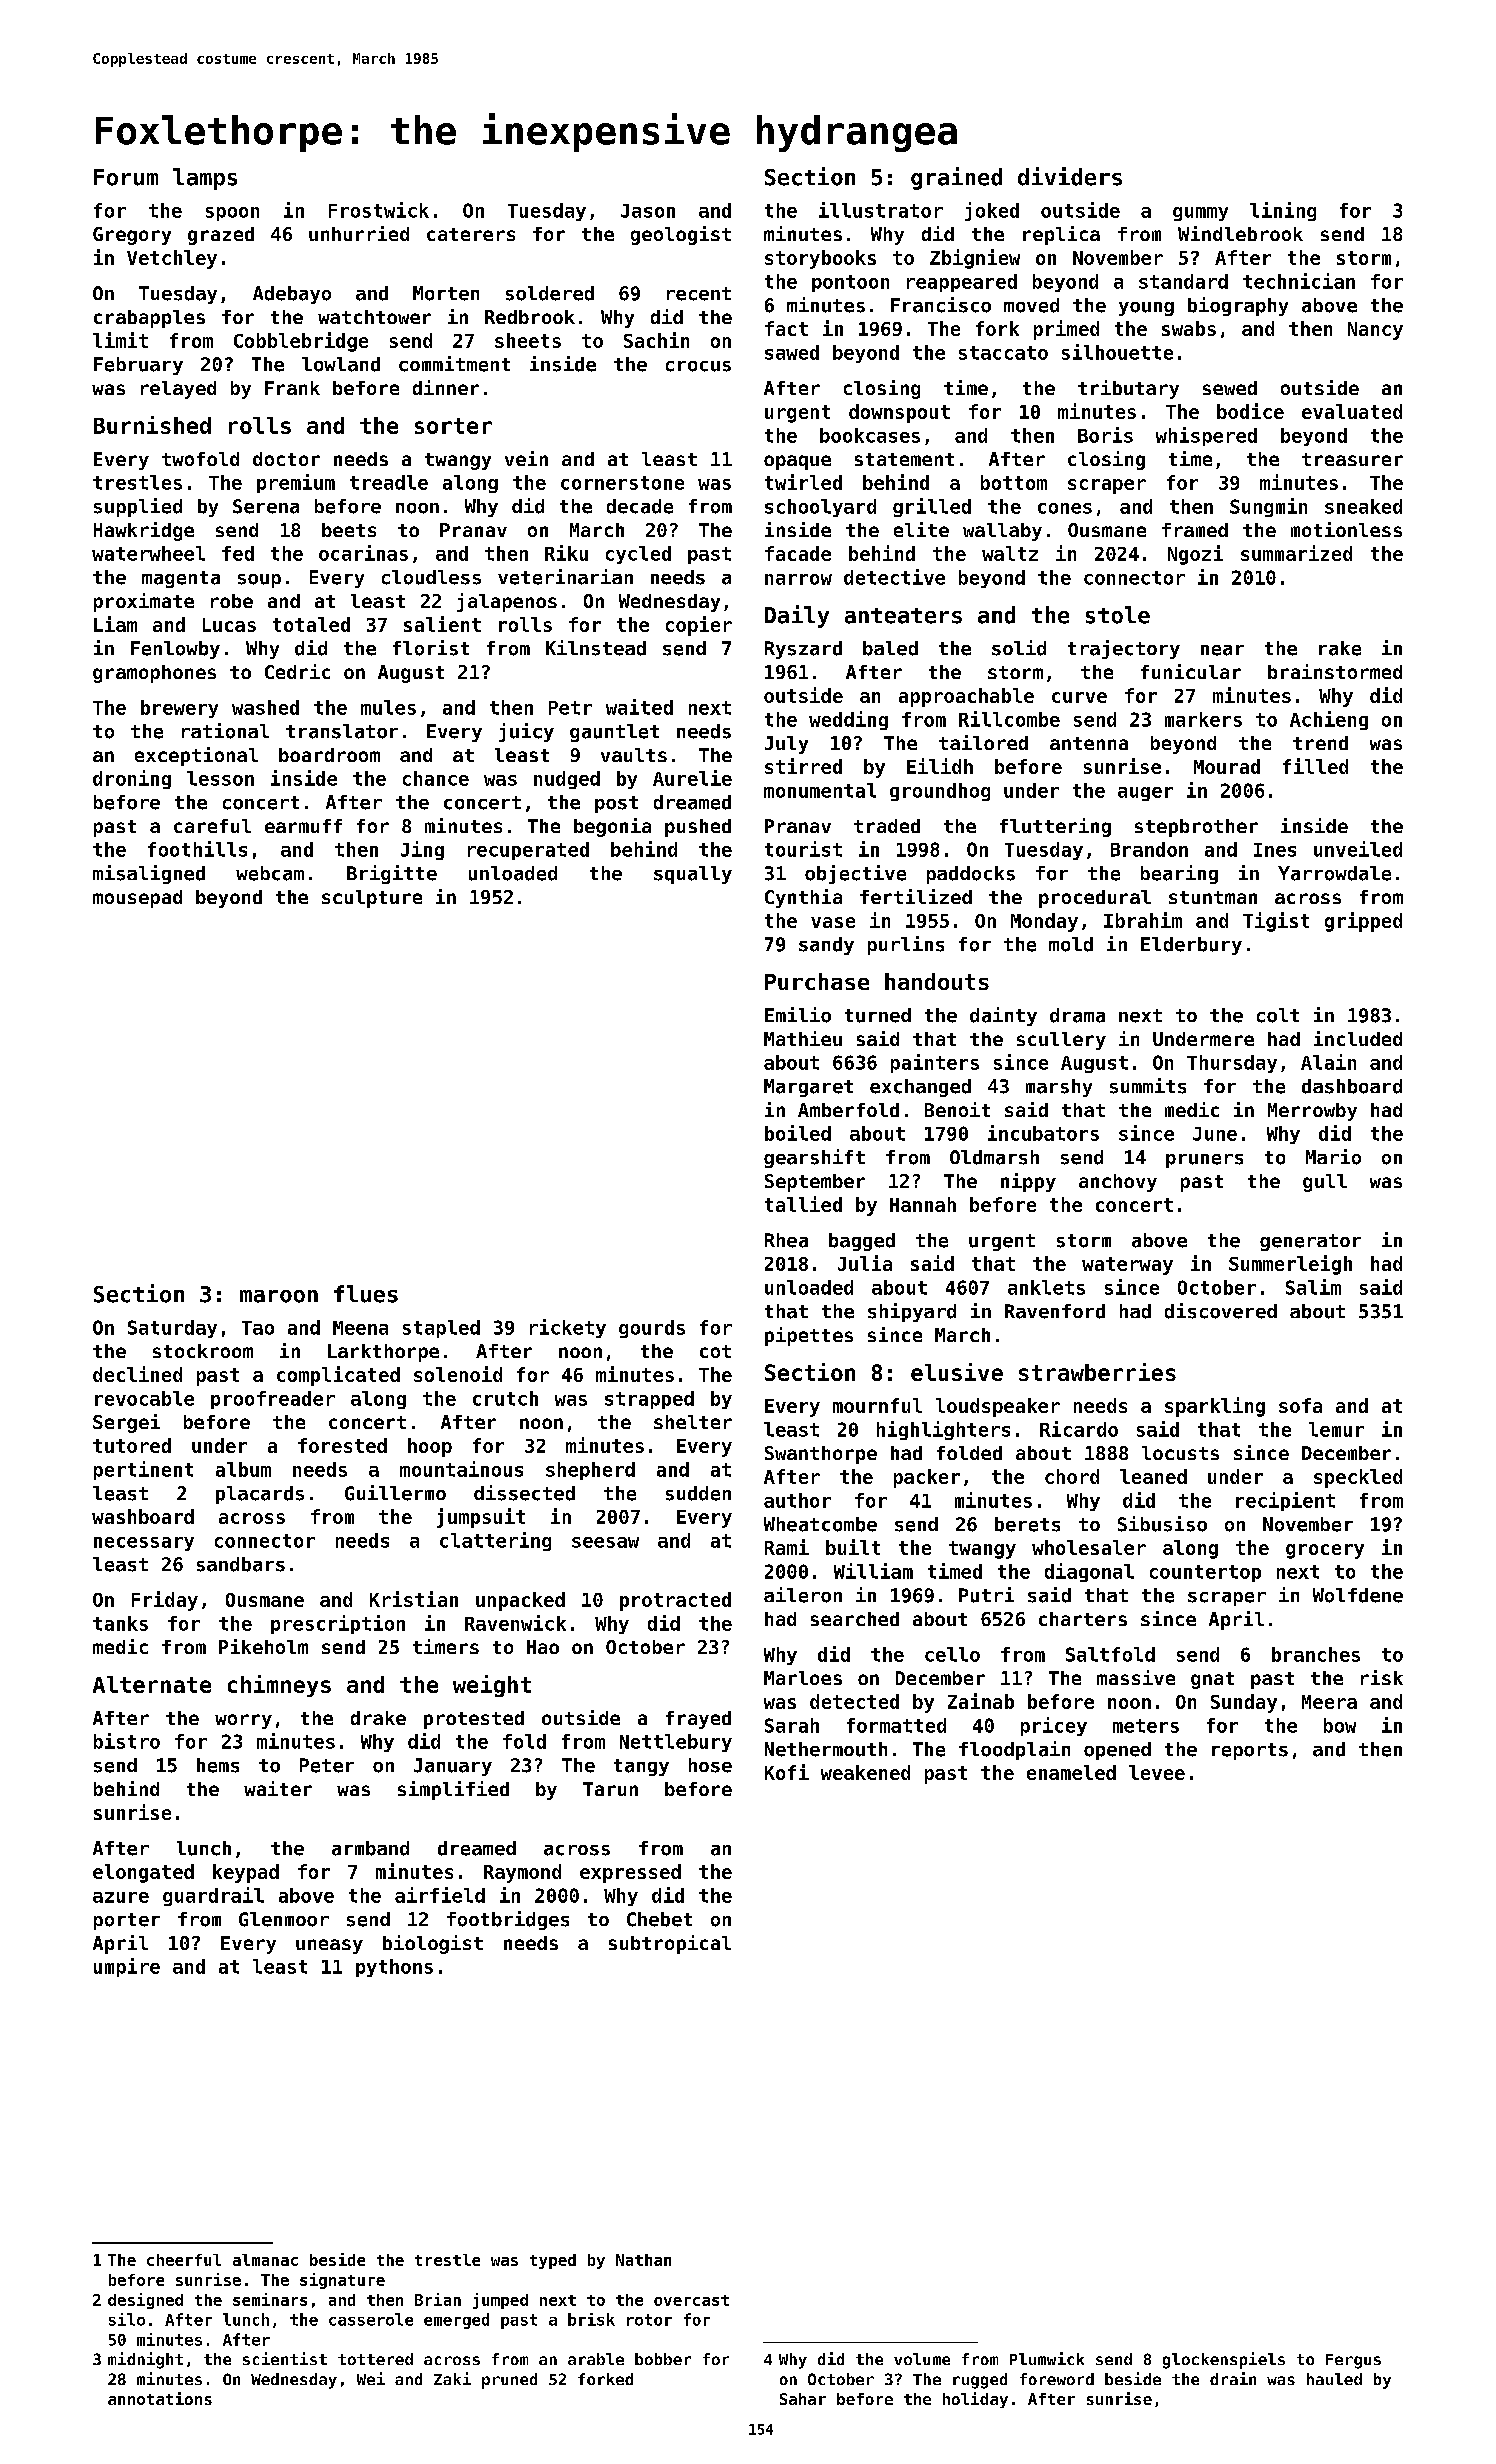 The image size is (1496, 2464). Describe the element at coordinates (1336, 1429) in the image. I see `lemur` at that location.
